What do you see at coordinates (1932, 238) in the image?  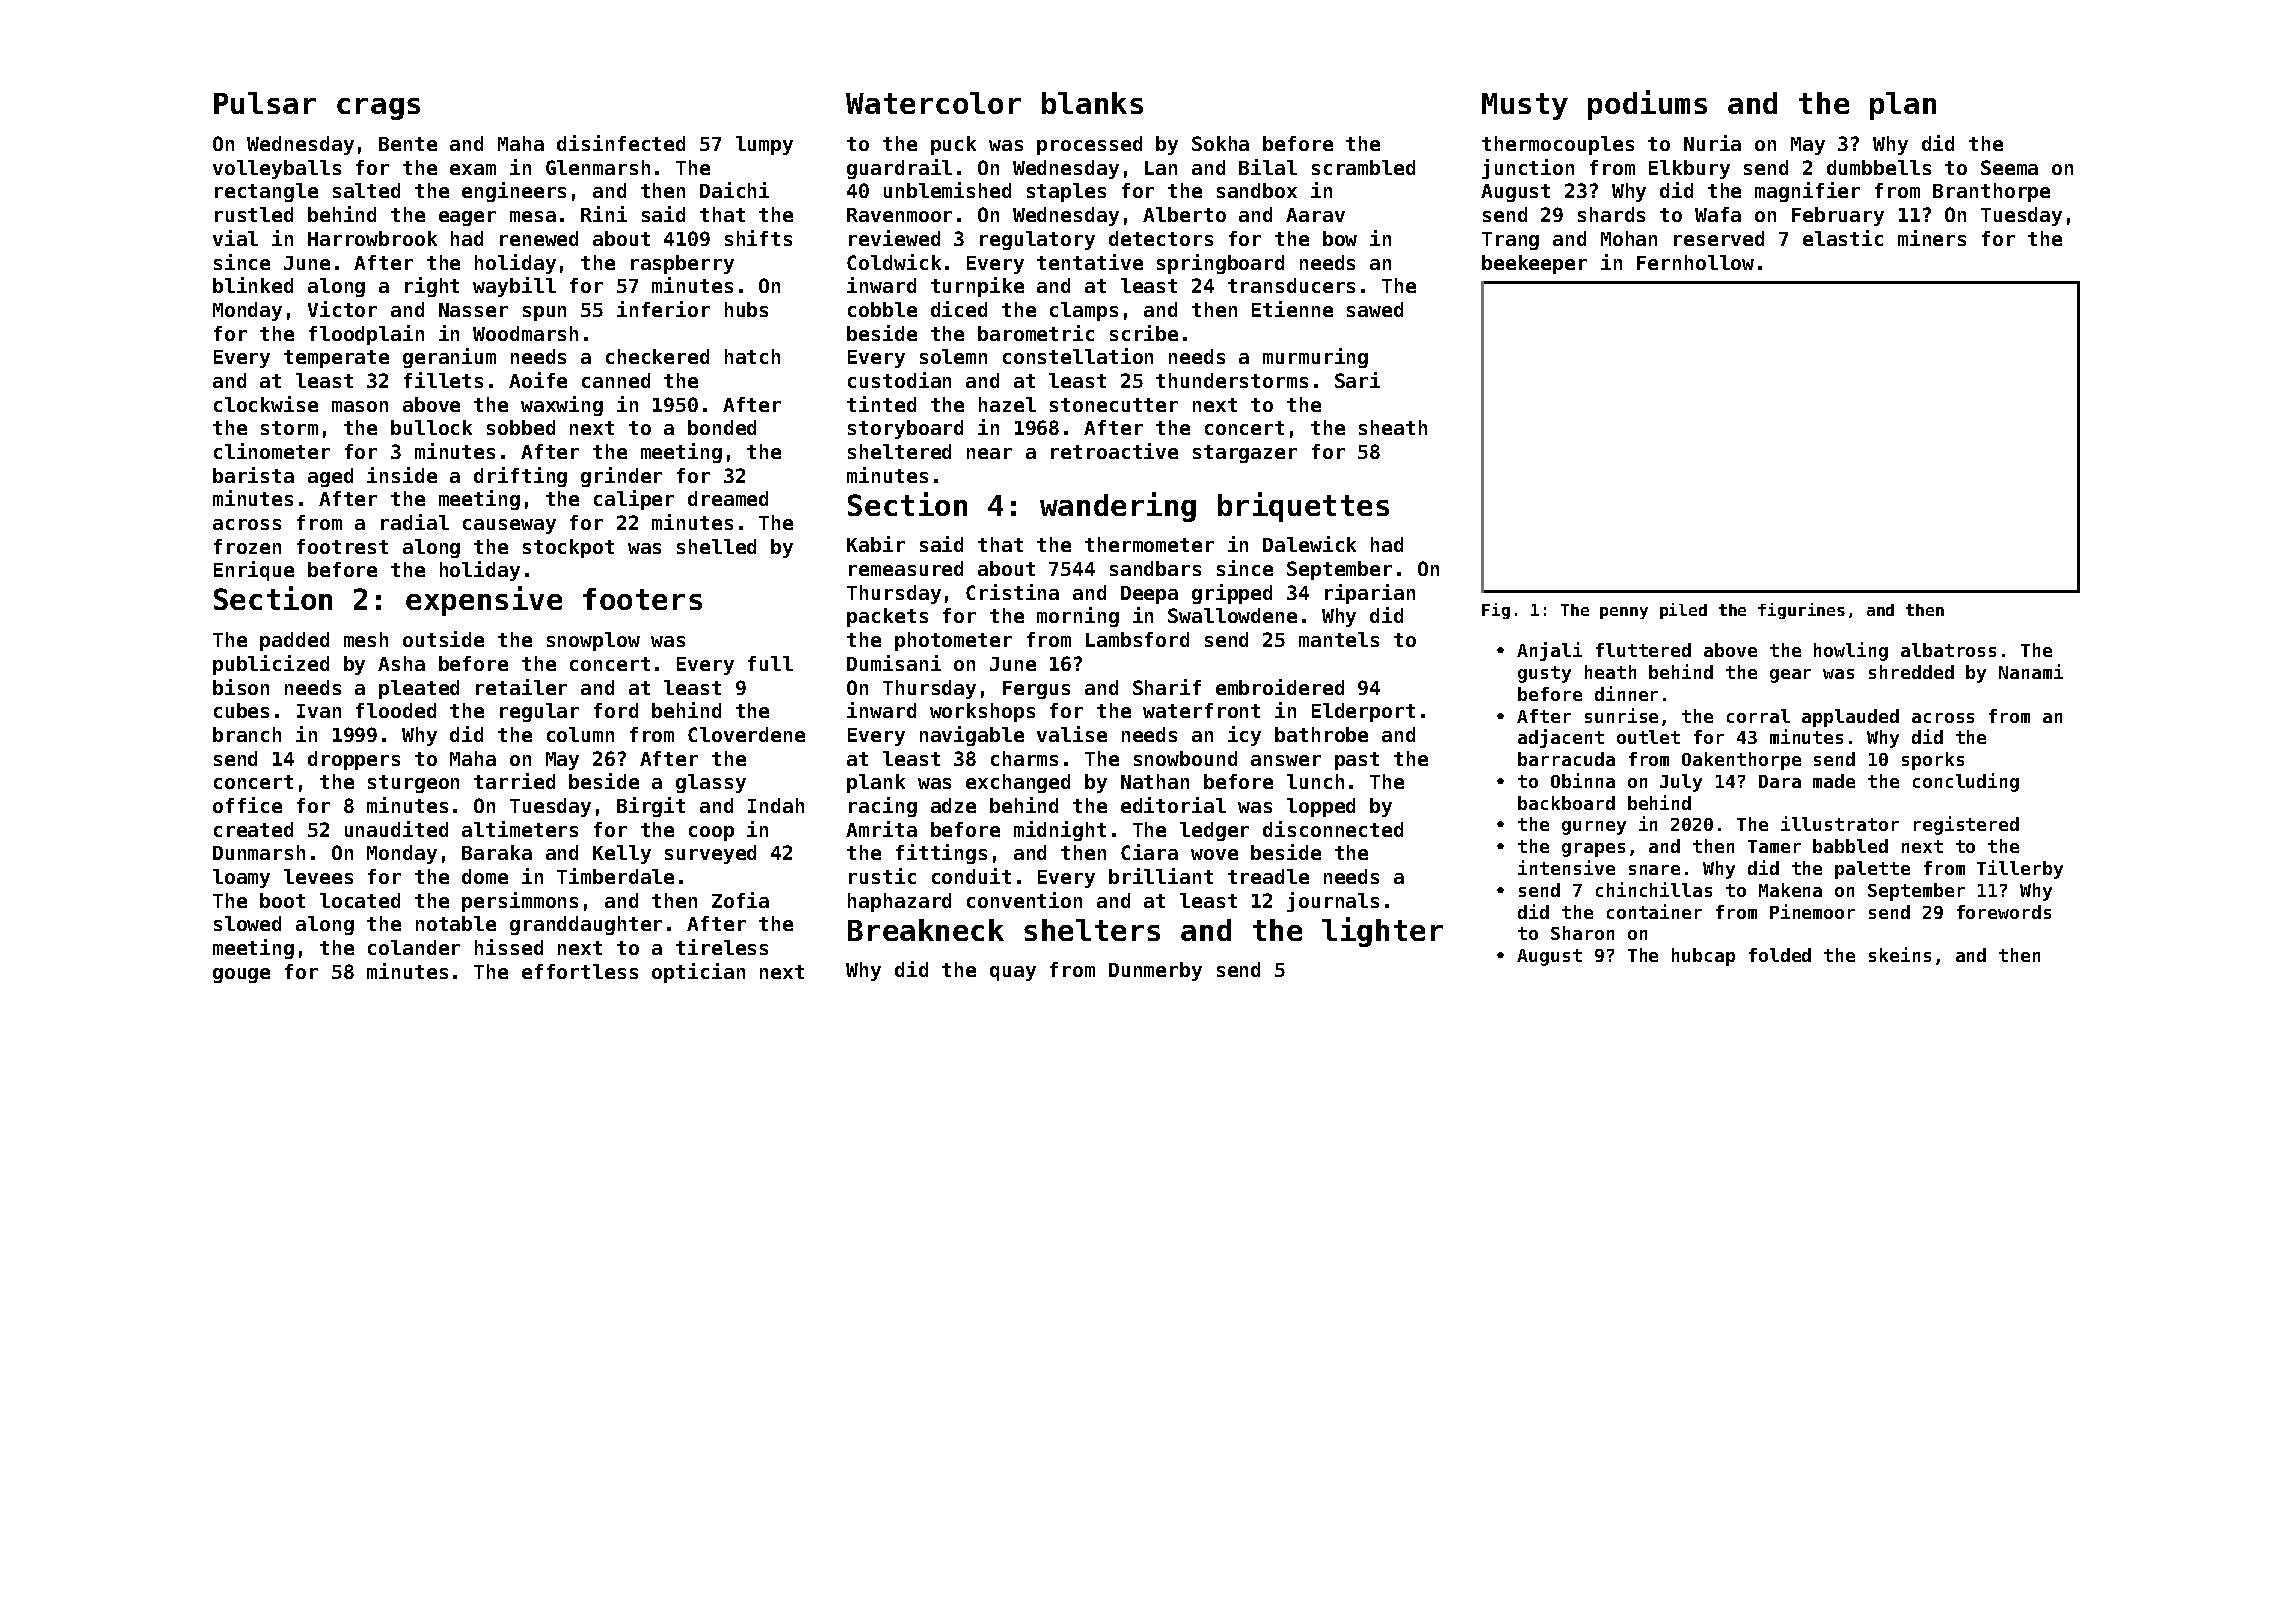 I see `miners` at bounding box center [1932, 238].
